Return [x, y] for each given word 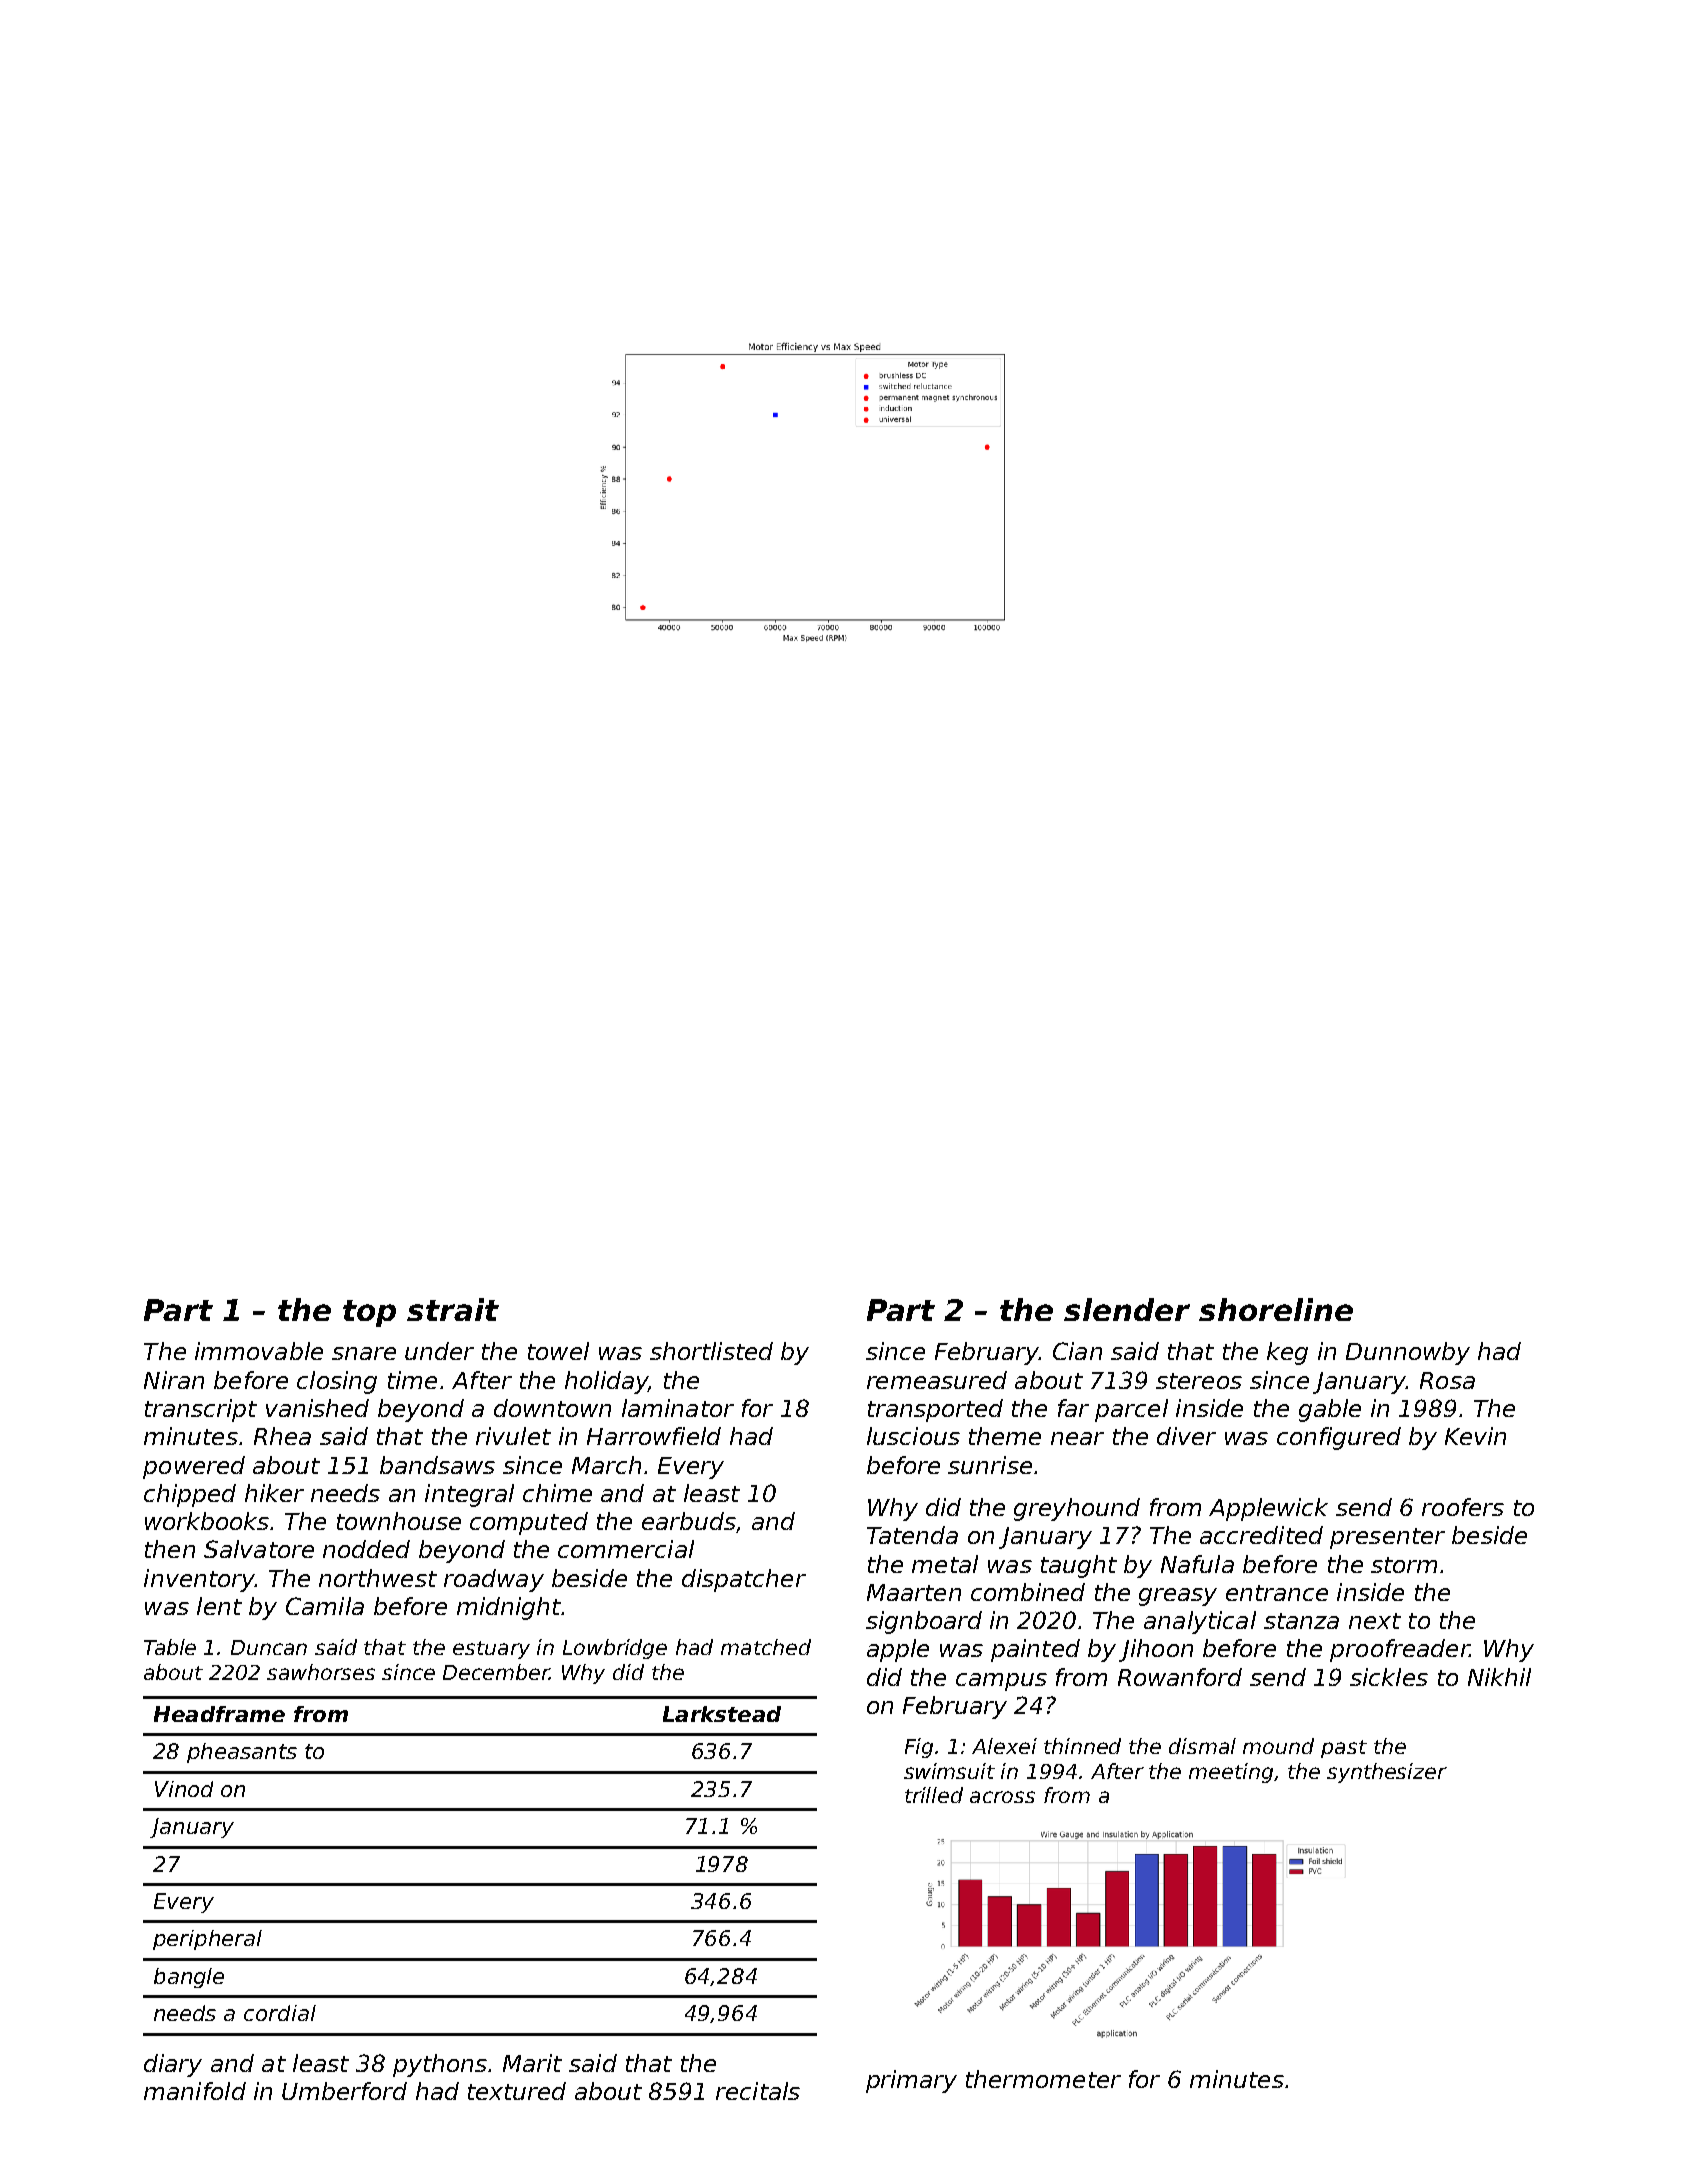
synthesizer [1387, 1773]
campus [1001, 1682]
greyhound [1077, 1509]
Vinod [184, 1789]
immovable [259, 1351]
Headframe [219, 1714]
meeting [1231, 1773]
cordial [280, 2013]
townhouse [399, 1521]
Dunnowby [1408, 1353]
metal [945, 1564]
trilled [934, 1795]
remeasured [937, 1380]
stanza [1301, 1621]
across [1002, 1797]
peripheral [207, 1940]
